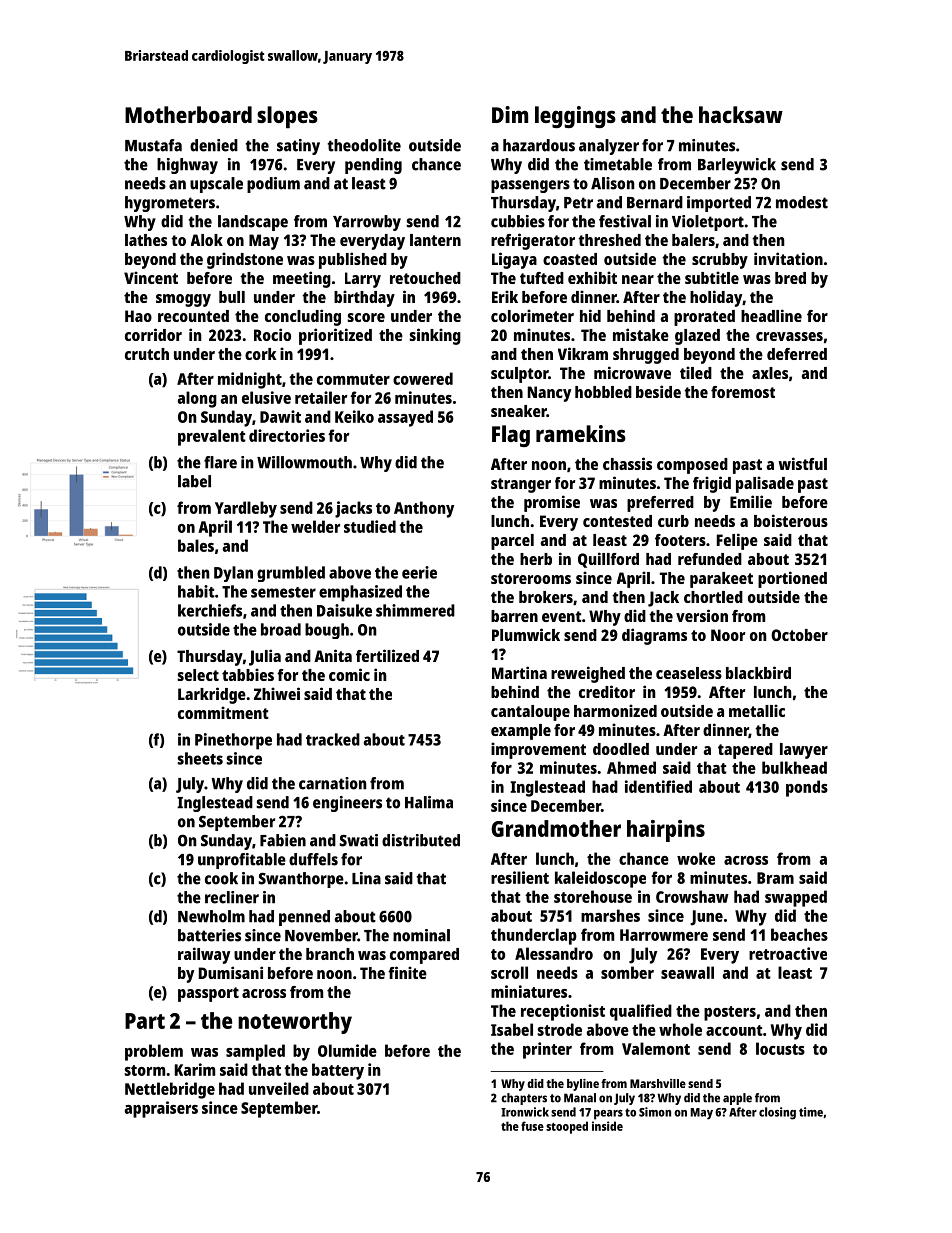 This page has width=952, height=1233. What do you see at coordinates (654, 636) in the page?
I see `diagrams` at bounding box center [654, 636].
